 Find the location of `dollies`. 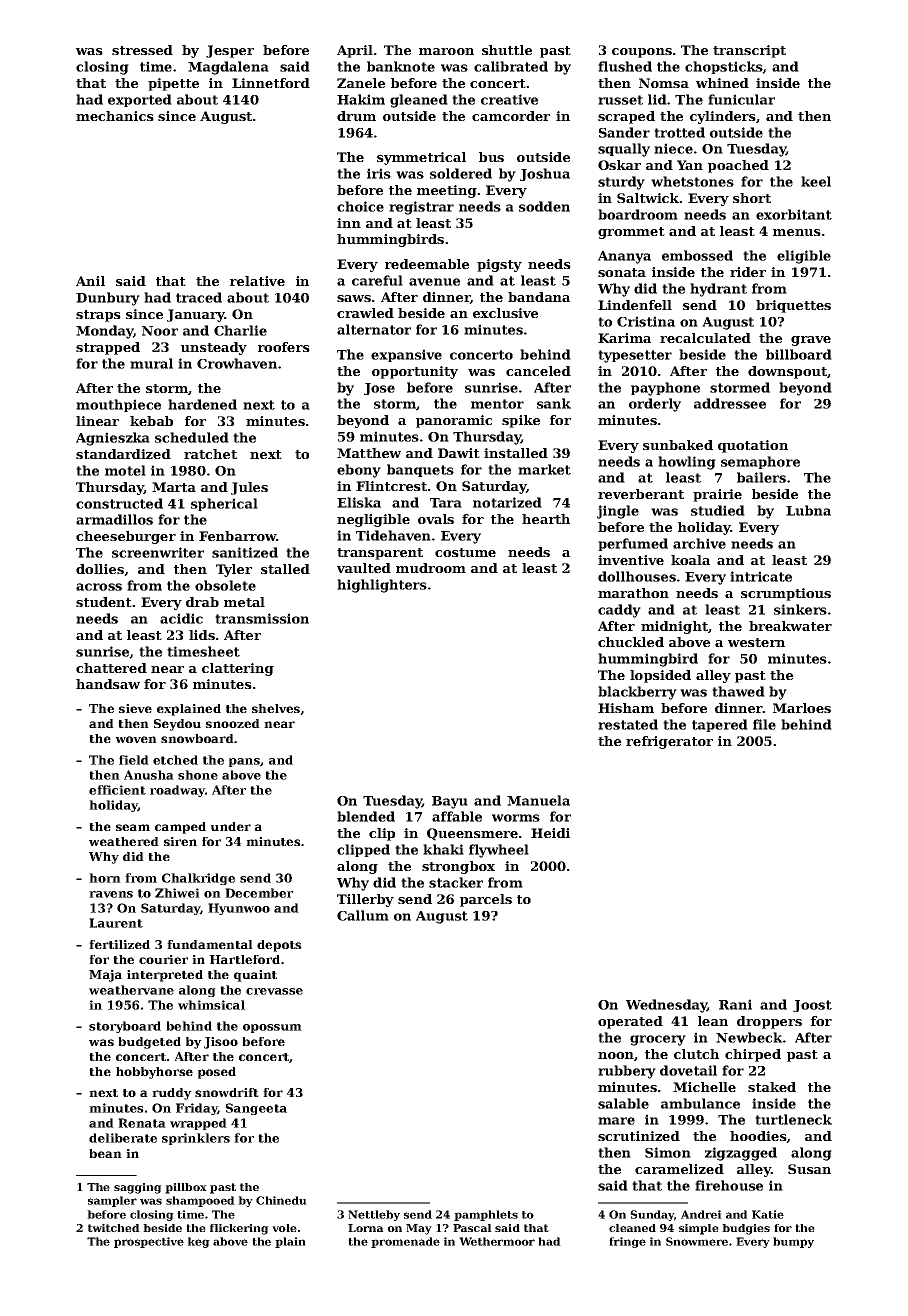

dollies is located at coordinates (100, 569).
